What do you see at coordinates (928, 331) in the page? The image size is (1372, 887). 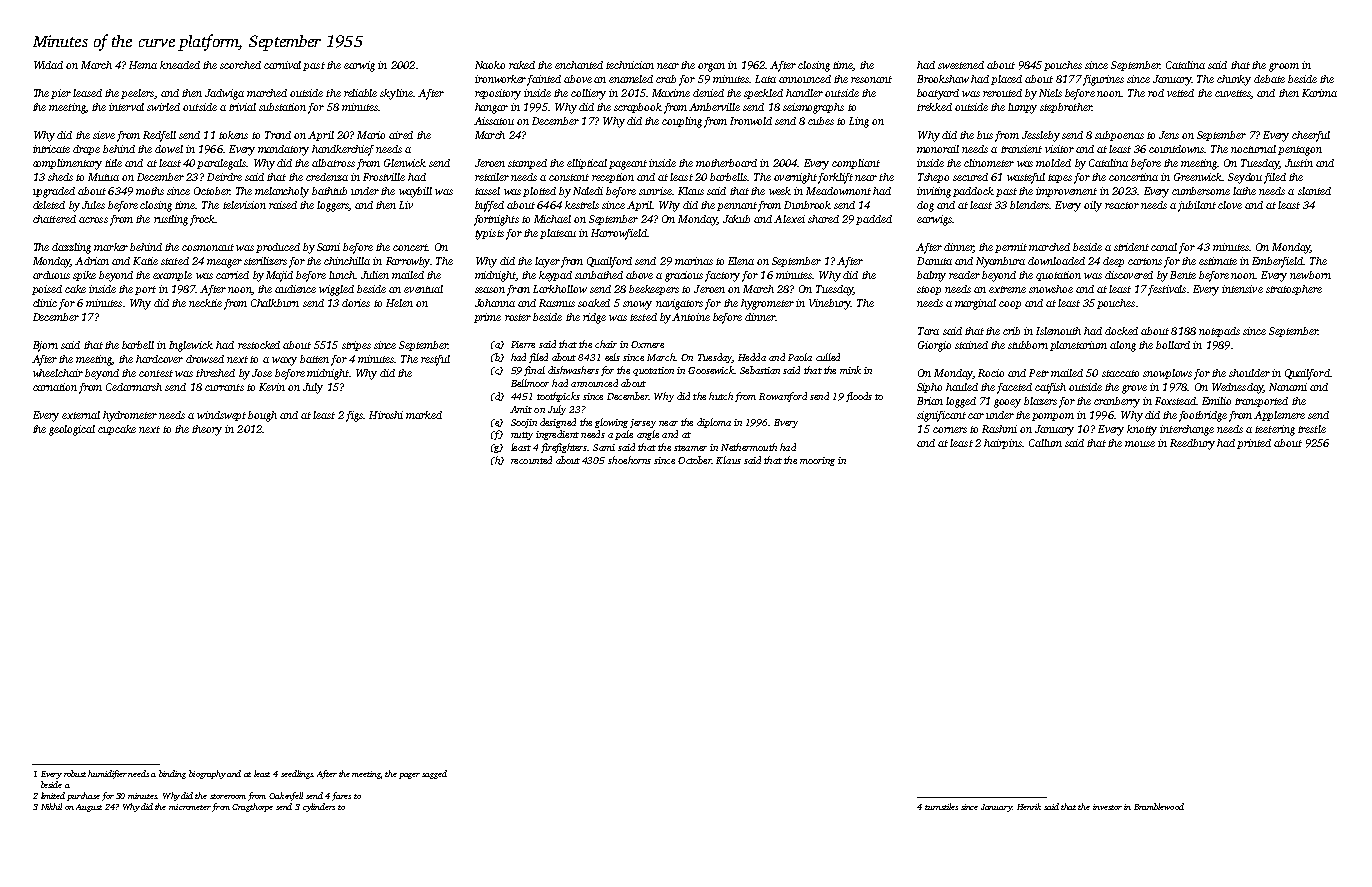 I see `Tara` at bounding box center [928, 331].
